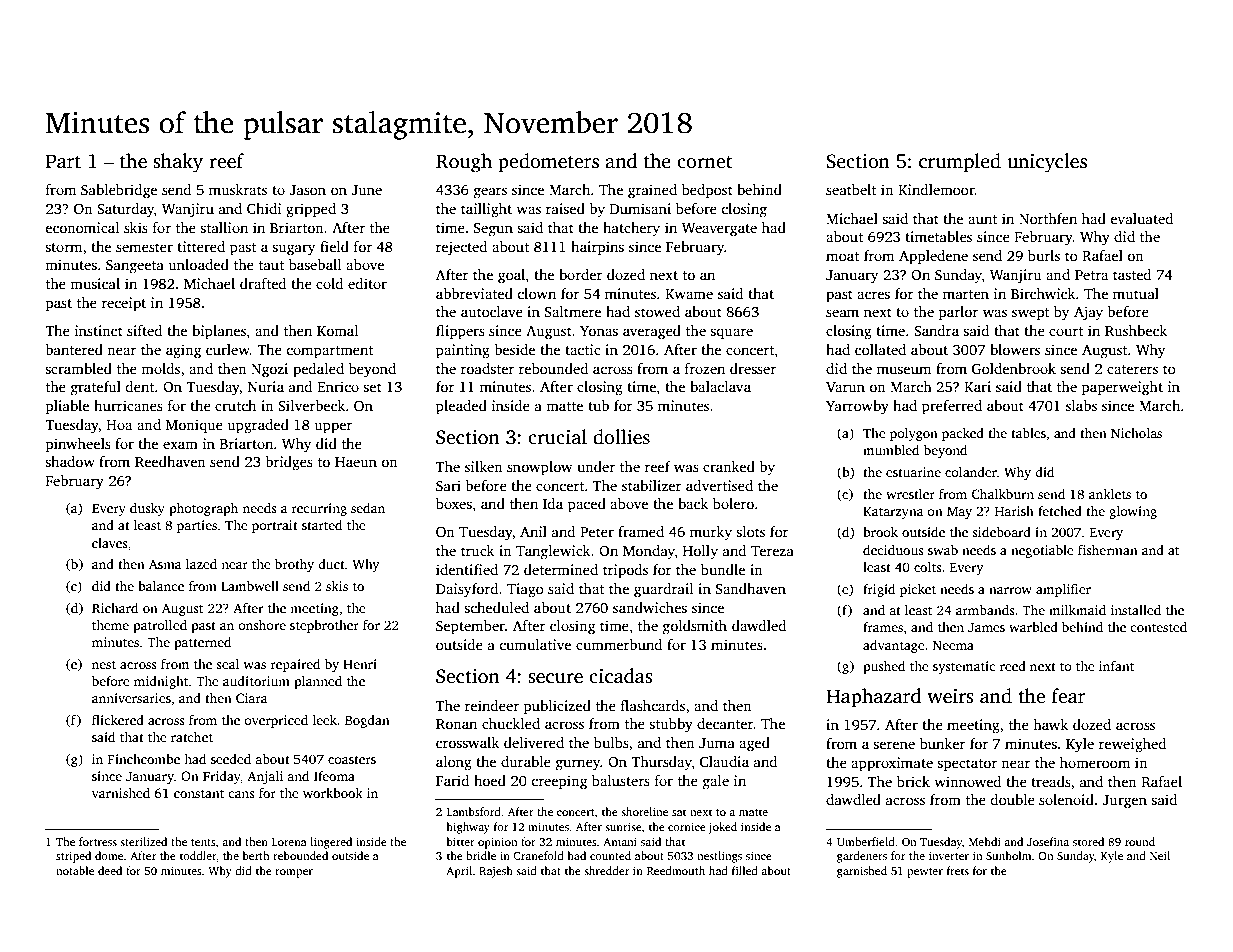 The height and width of the screenshot is (952, 1233). What do you see at coordinates (640, 208) in the screenshot?
I see `Dumisani` at bounding box center [640, 208].
